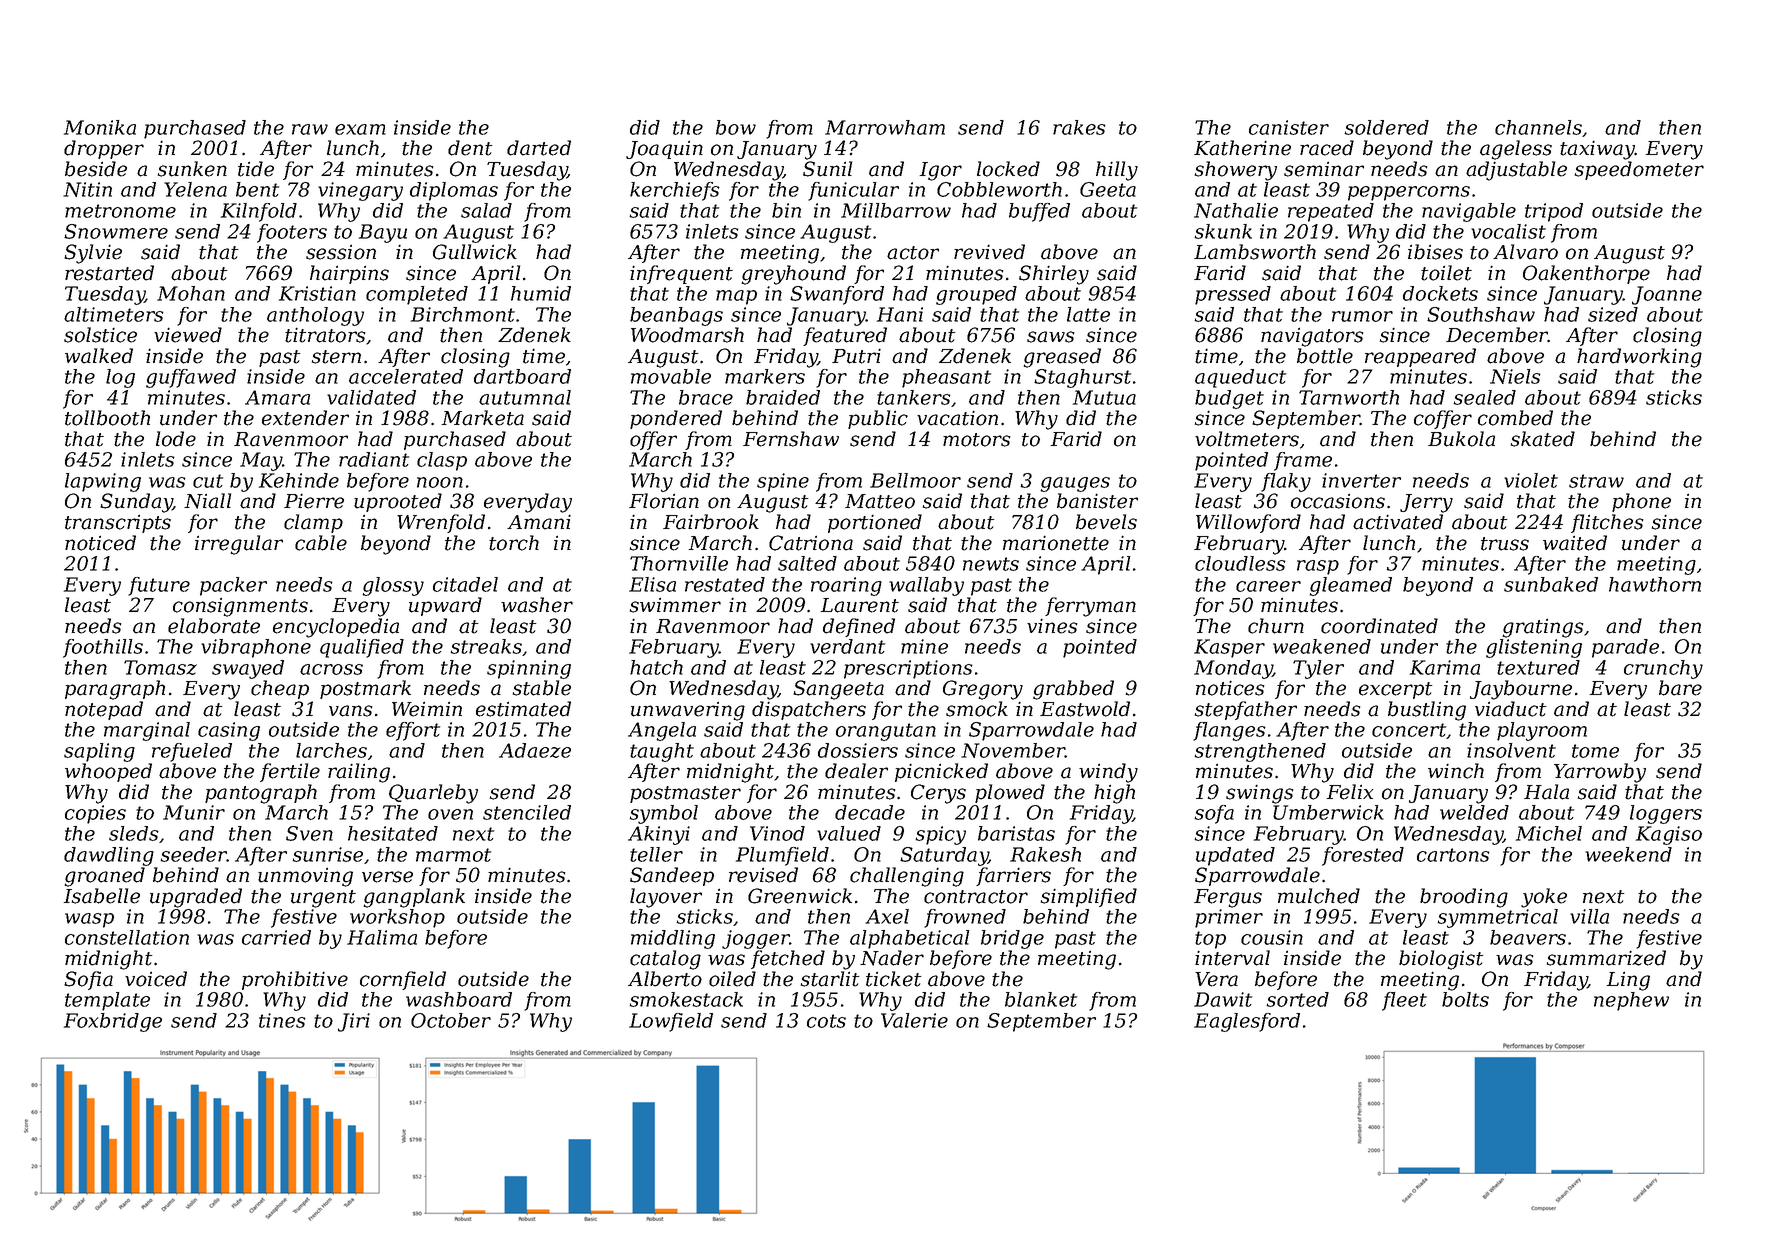 The height and width of the screenshot is (1249, 1767). Describe the element at coordinates (103, 482) in the screenshot. I see `lapwing` at that location.
